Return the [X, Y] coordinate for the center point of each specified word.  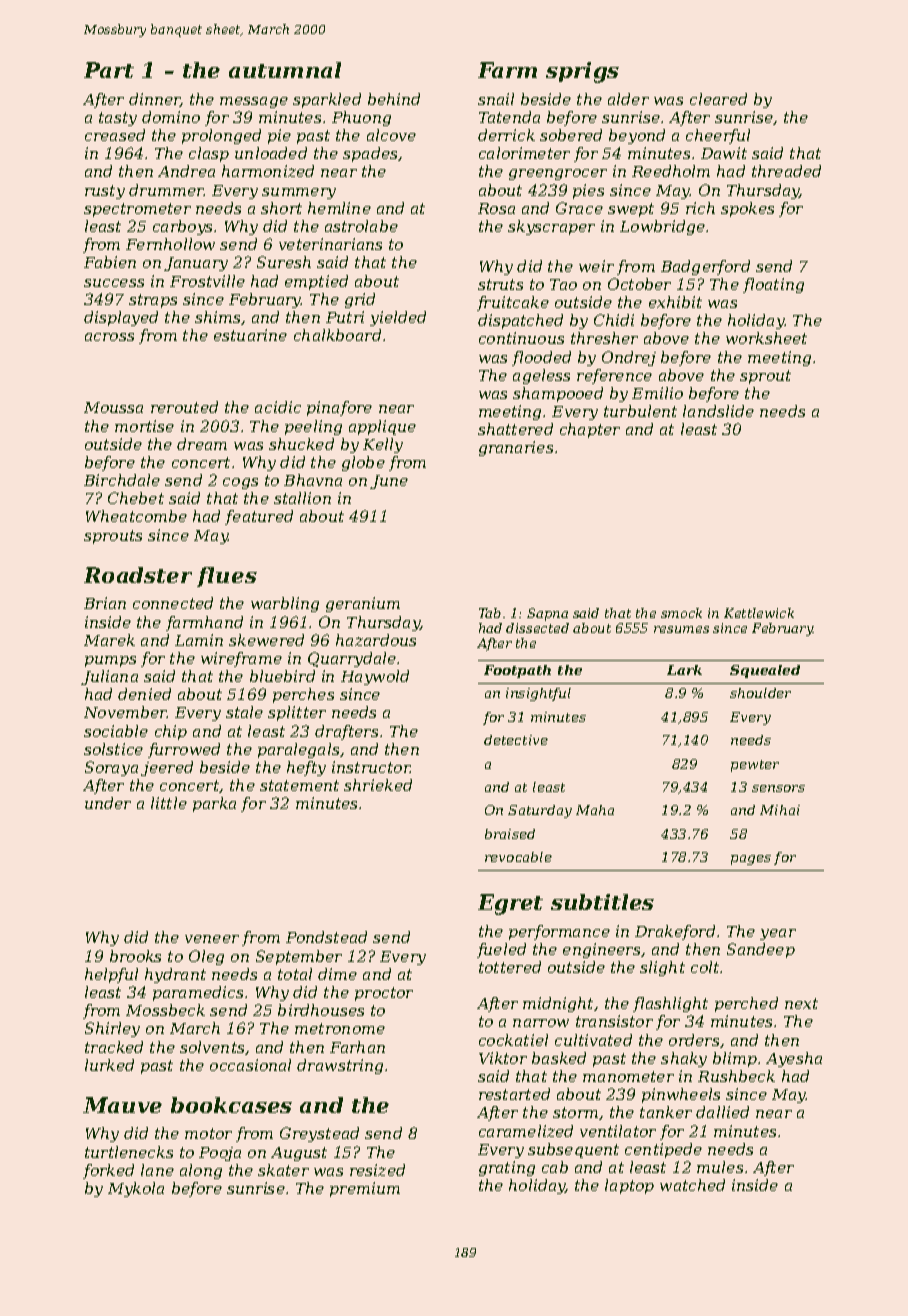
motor [208, 1133]
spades [370, 154]
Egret [510, 904]
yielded [398, 318]
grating [507, 1168]
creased [115, 135]
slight [662, 968]
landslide [718, 411]
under [108, 803]
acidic [278, 407]
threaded [786, 171]
